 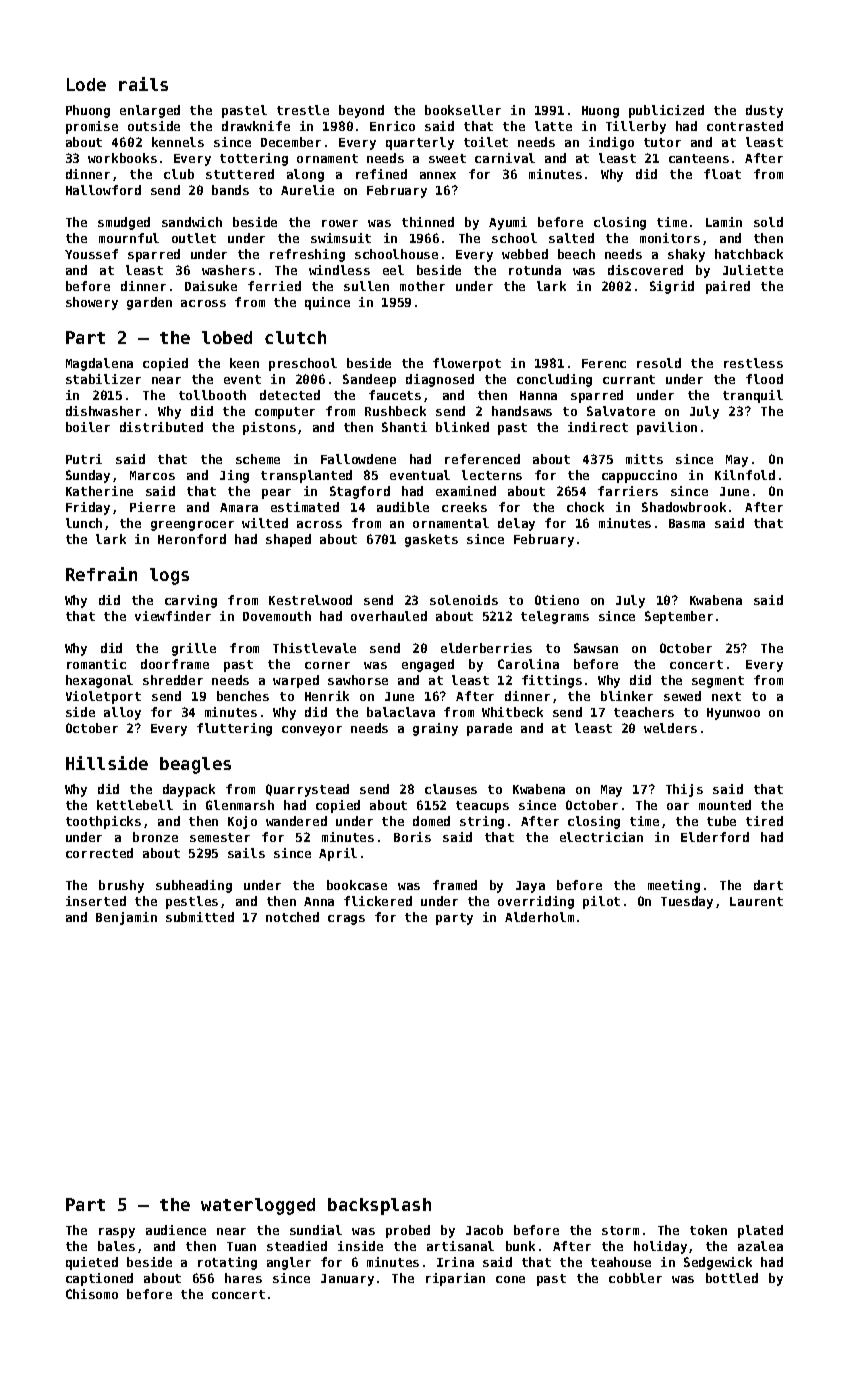 What do you see at coordinates (161, 427) in the screenshot?
I see `distributed` at bounding box center [161, 427].
